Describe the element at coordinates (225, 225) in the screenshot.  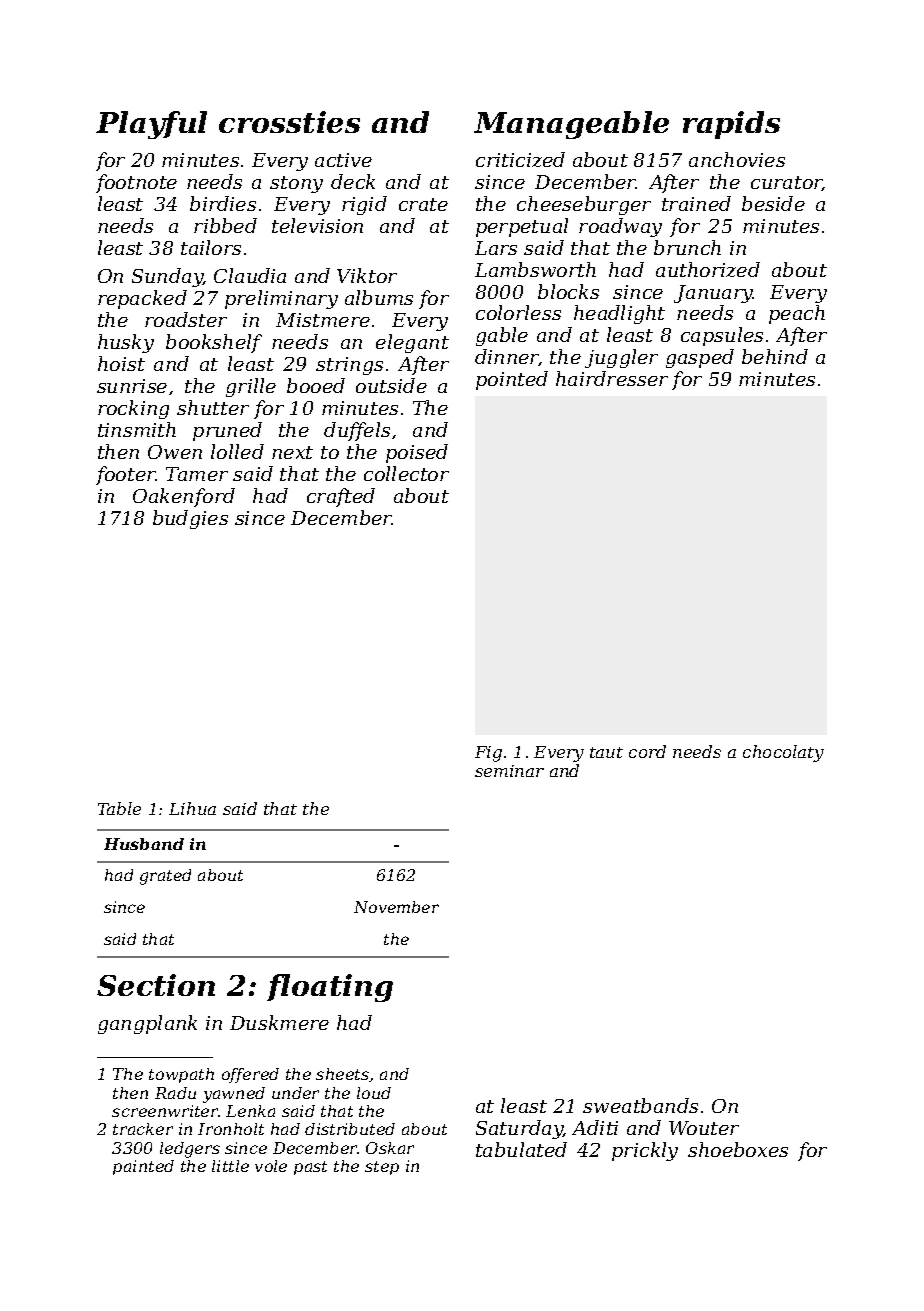
I see `ribbed` at that location.
